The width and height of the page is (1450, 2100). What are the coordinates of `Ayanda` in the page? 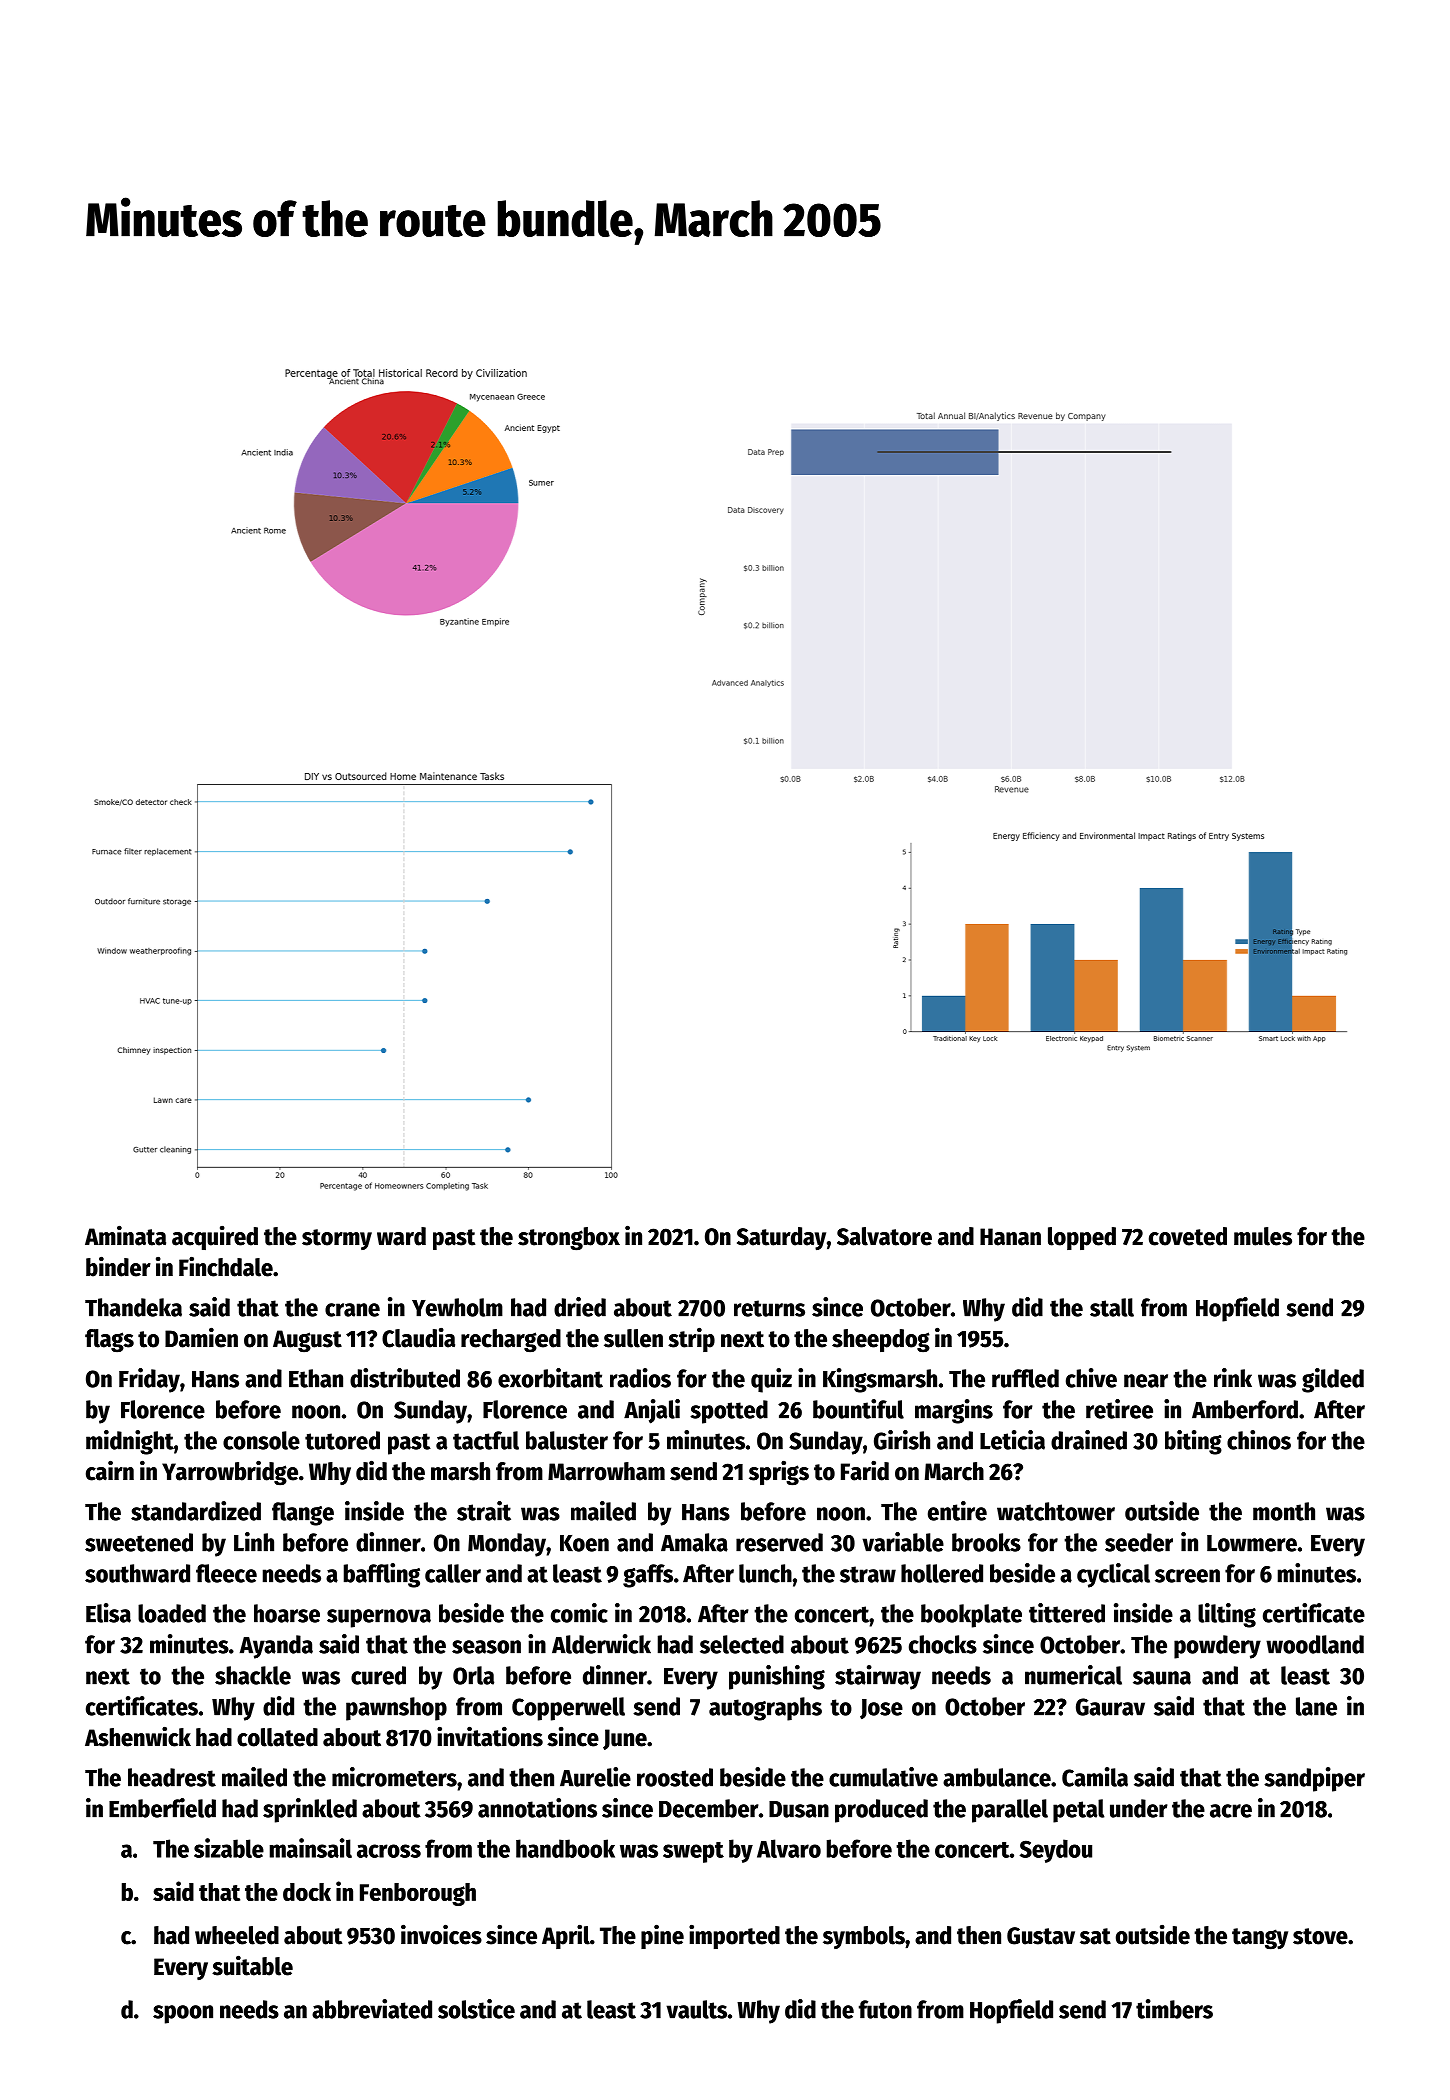 It's located at (276, 1647).
